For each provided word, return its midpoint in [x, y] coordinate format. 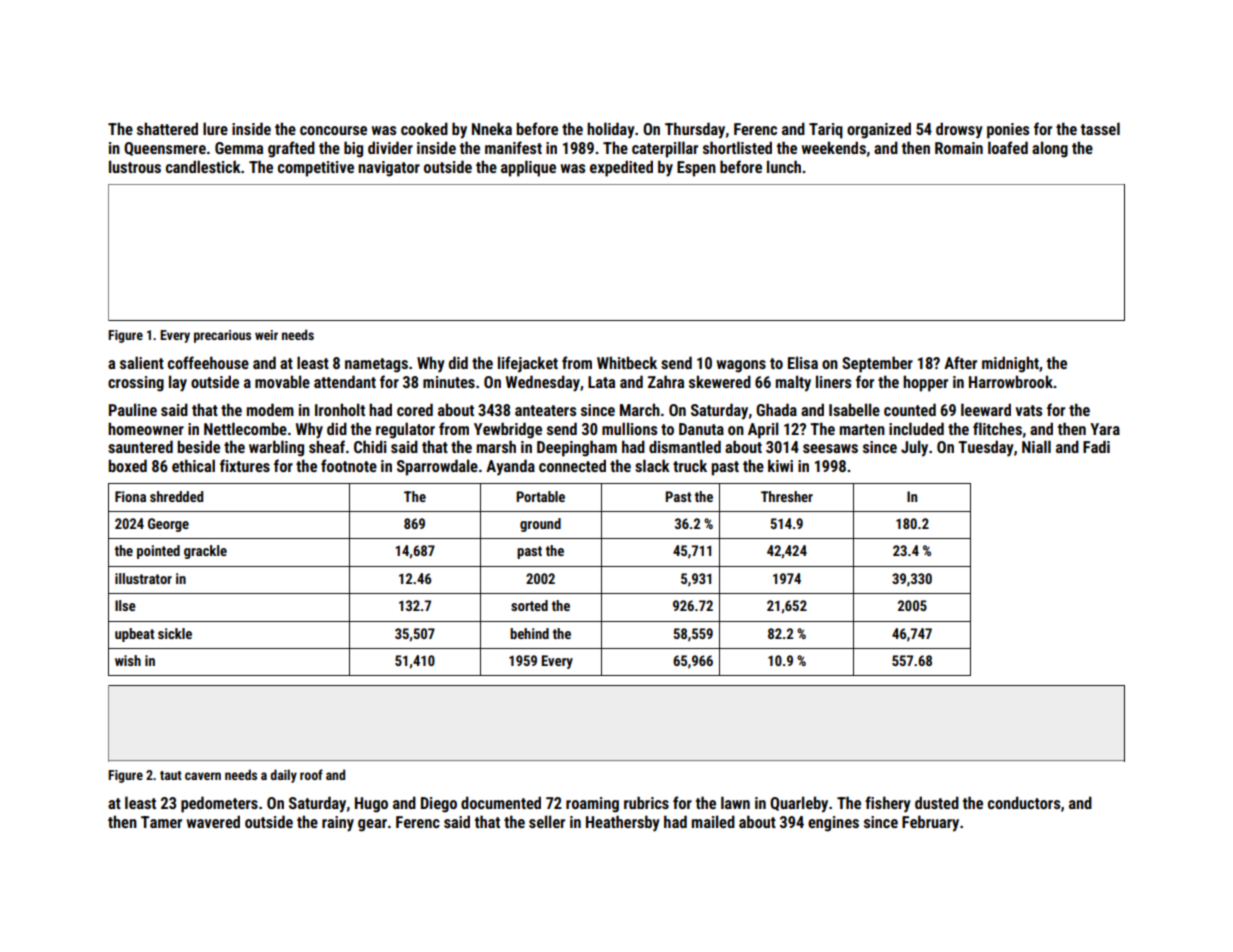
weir [266, 335]
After [960, 362]
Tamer [161, 822]
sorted [529, 605]
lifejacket [528, 364]
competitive [316, 169]
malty [793, 383]
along [1050, 149]
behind [529, 633]
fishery [888, 804]
